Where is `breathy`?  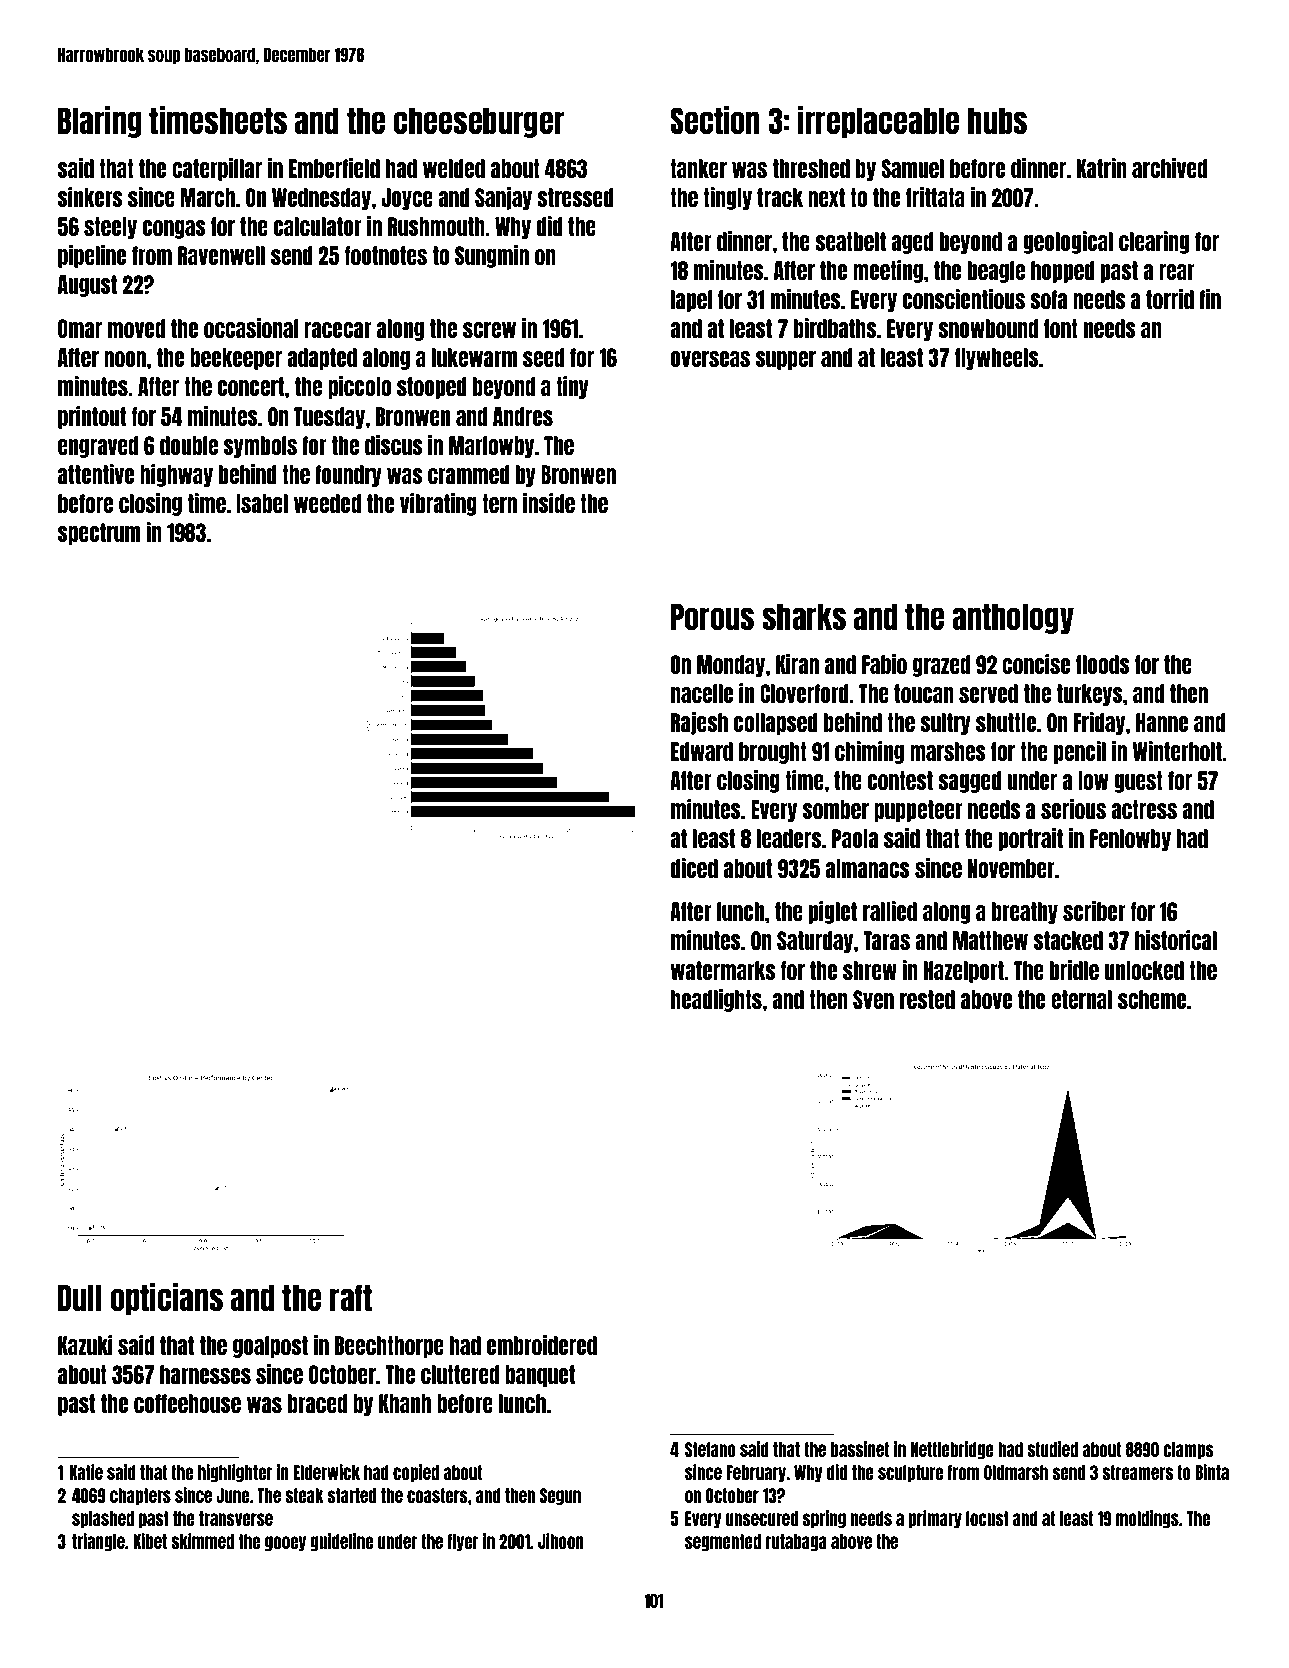 breathy is located at coordinates (1025, 913).
